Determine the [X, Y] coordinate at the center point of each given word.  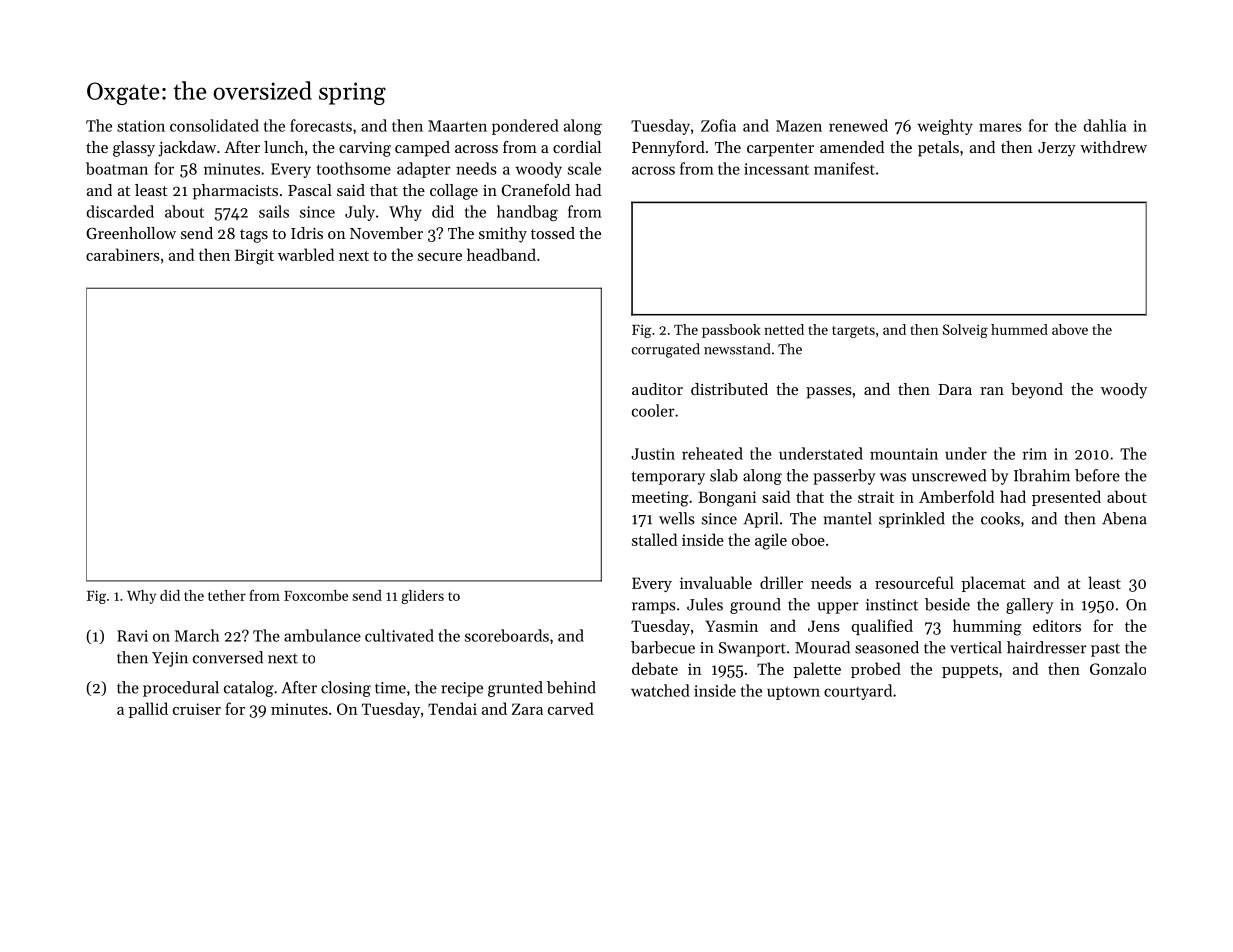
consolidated [214, 125]
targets [853, 332]
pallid [148, 710]
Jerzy [1057, 149]
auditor [657, 389]
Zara [527, 709]
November [386, 233]
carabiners [123, 254]
